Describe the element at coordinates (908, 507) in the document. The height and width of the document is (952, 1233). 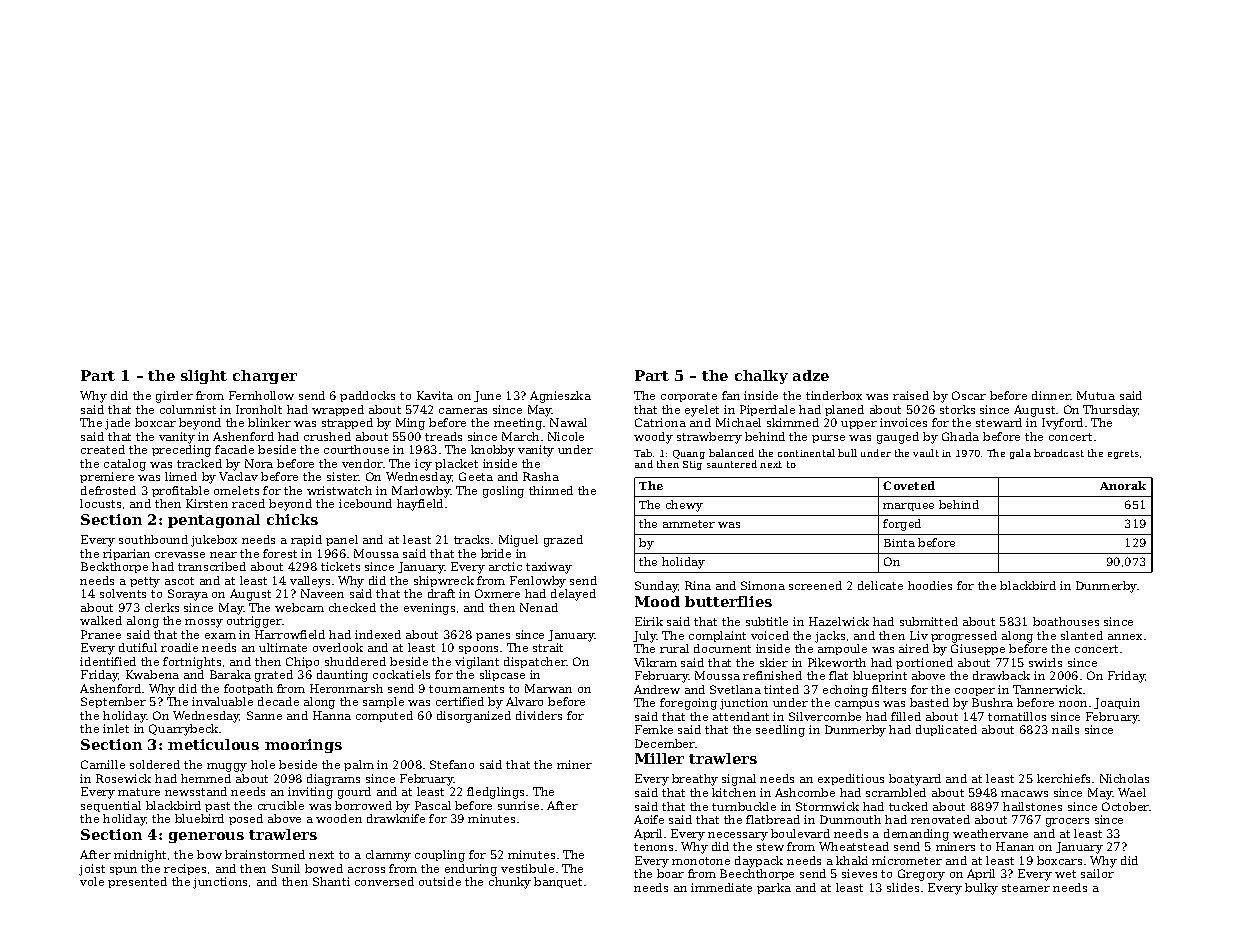
I see `marquee` at that location.
